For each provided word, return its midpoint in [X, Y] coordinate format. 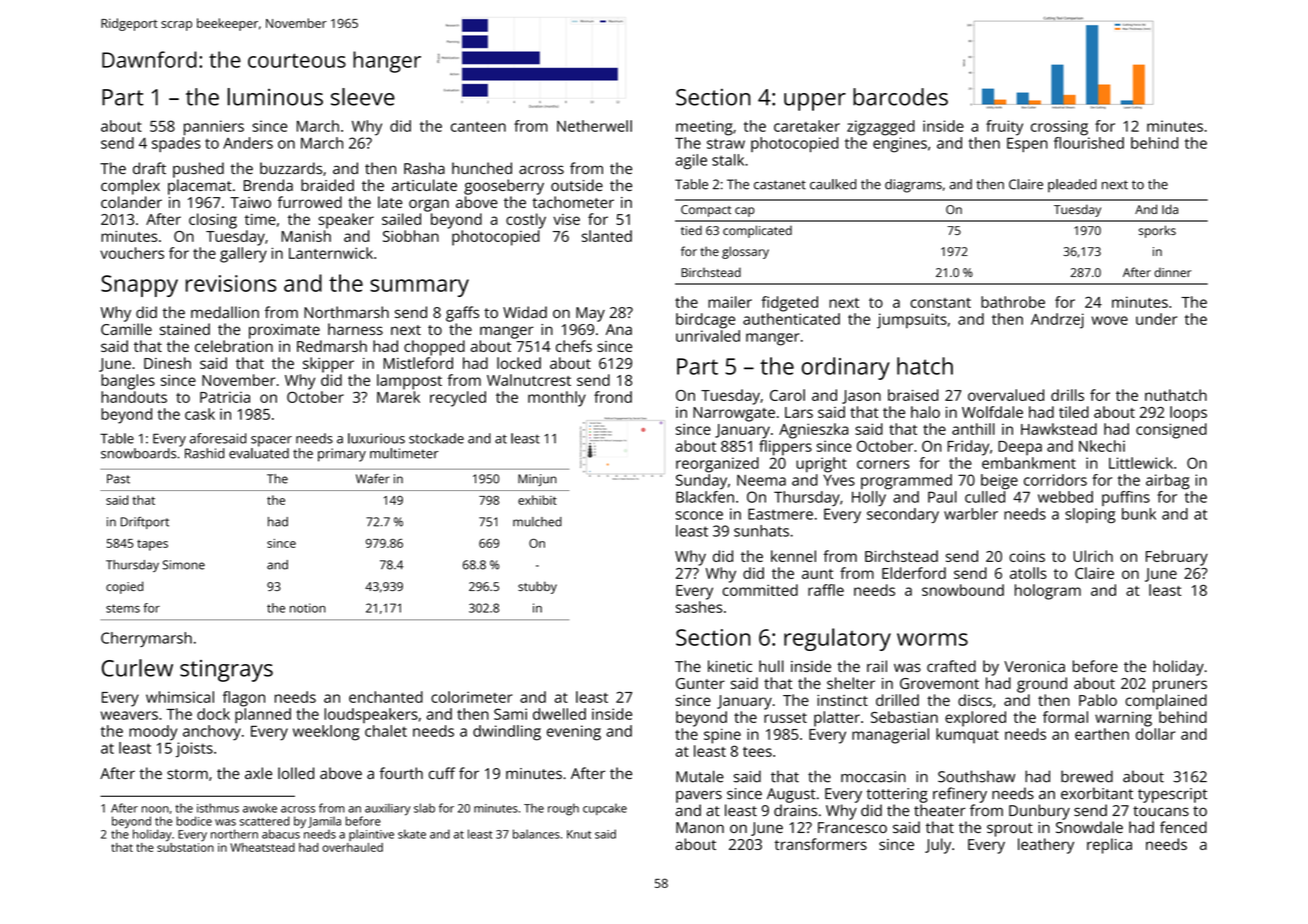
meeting [704, 128]
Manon [700, 827]
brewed [1087, 776]
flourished [1089, 143]
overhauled [352, 847]
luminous [275, 97]
